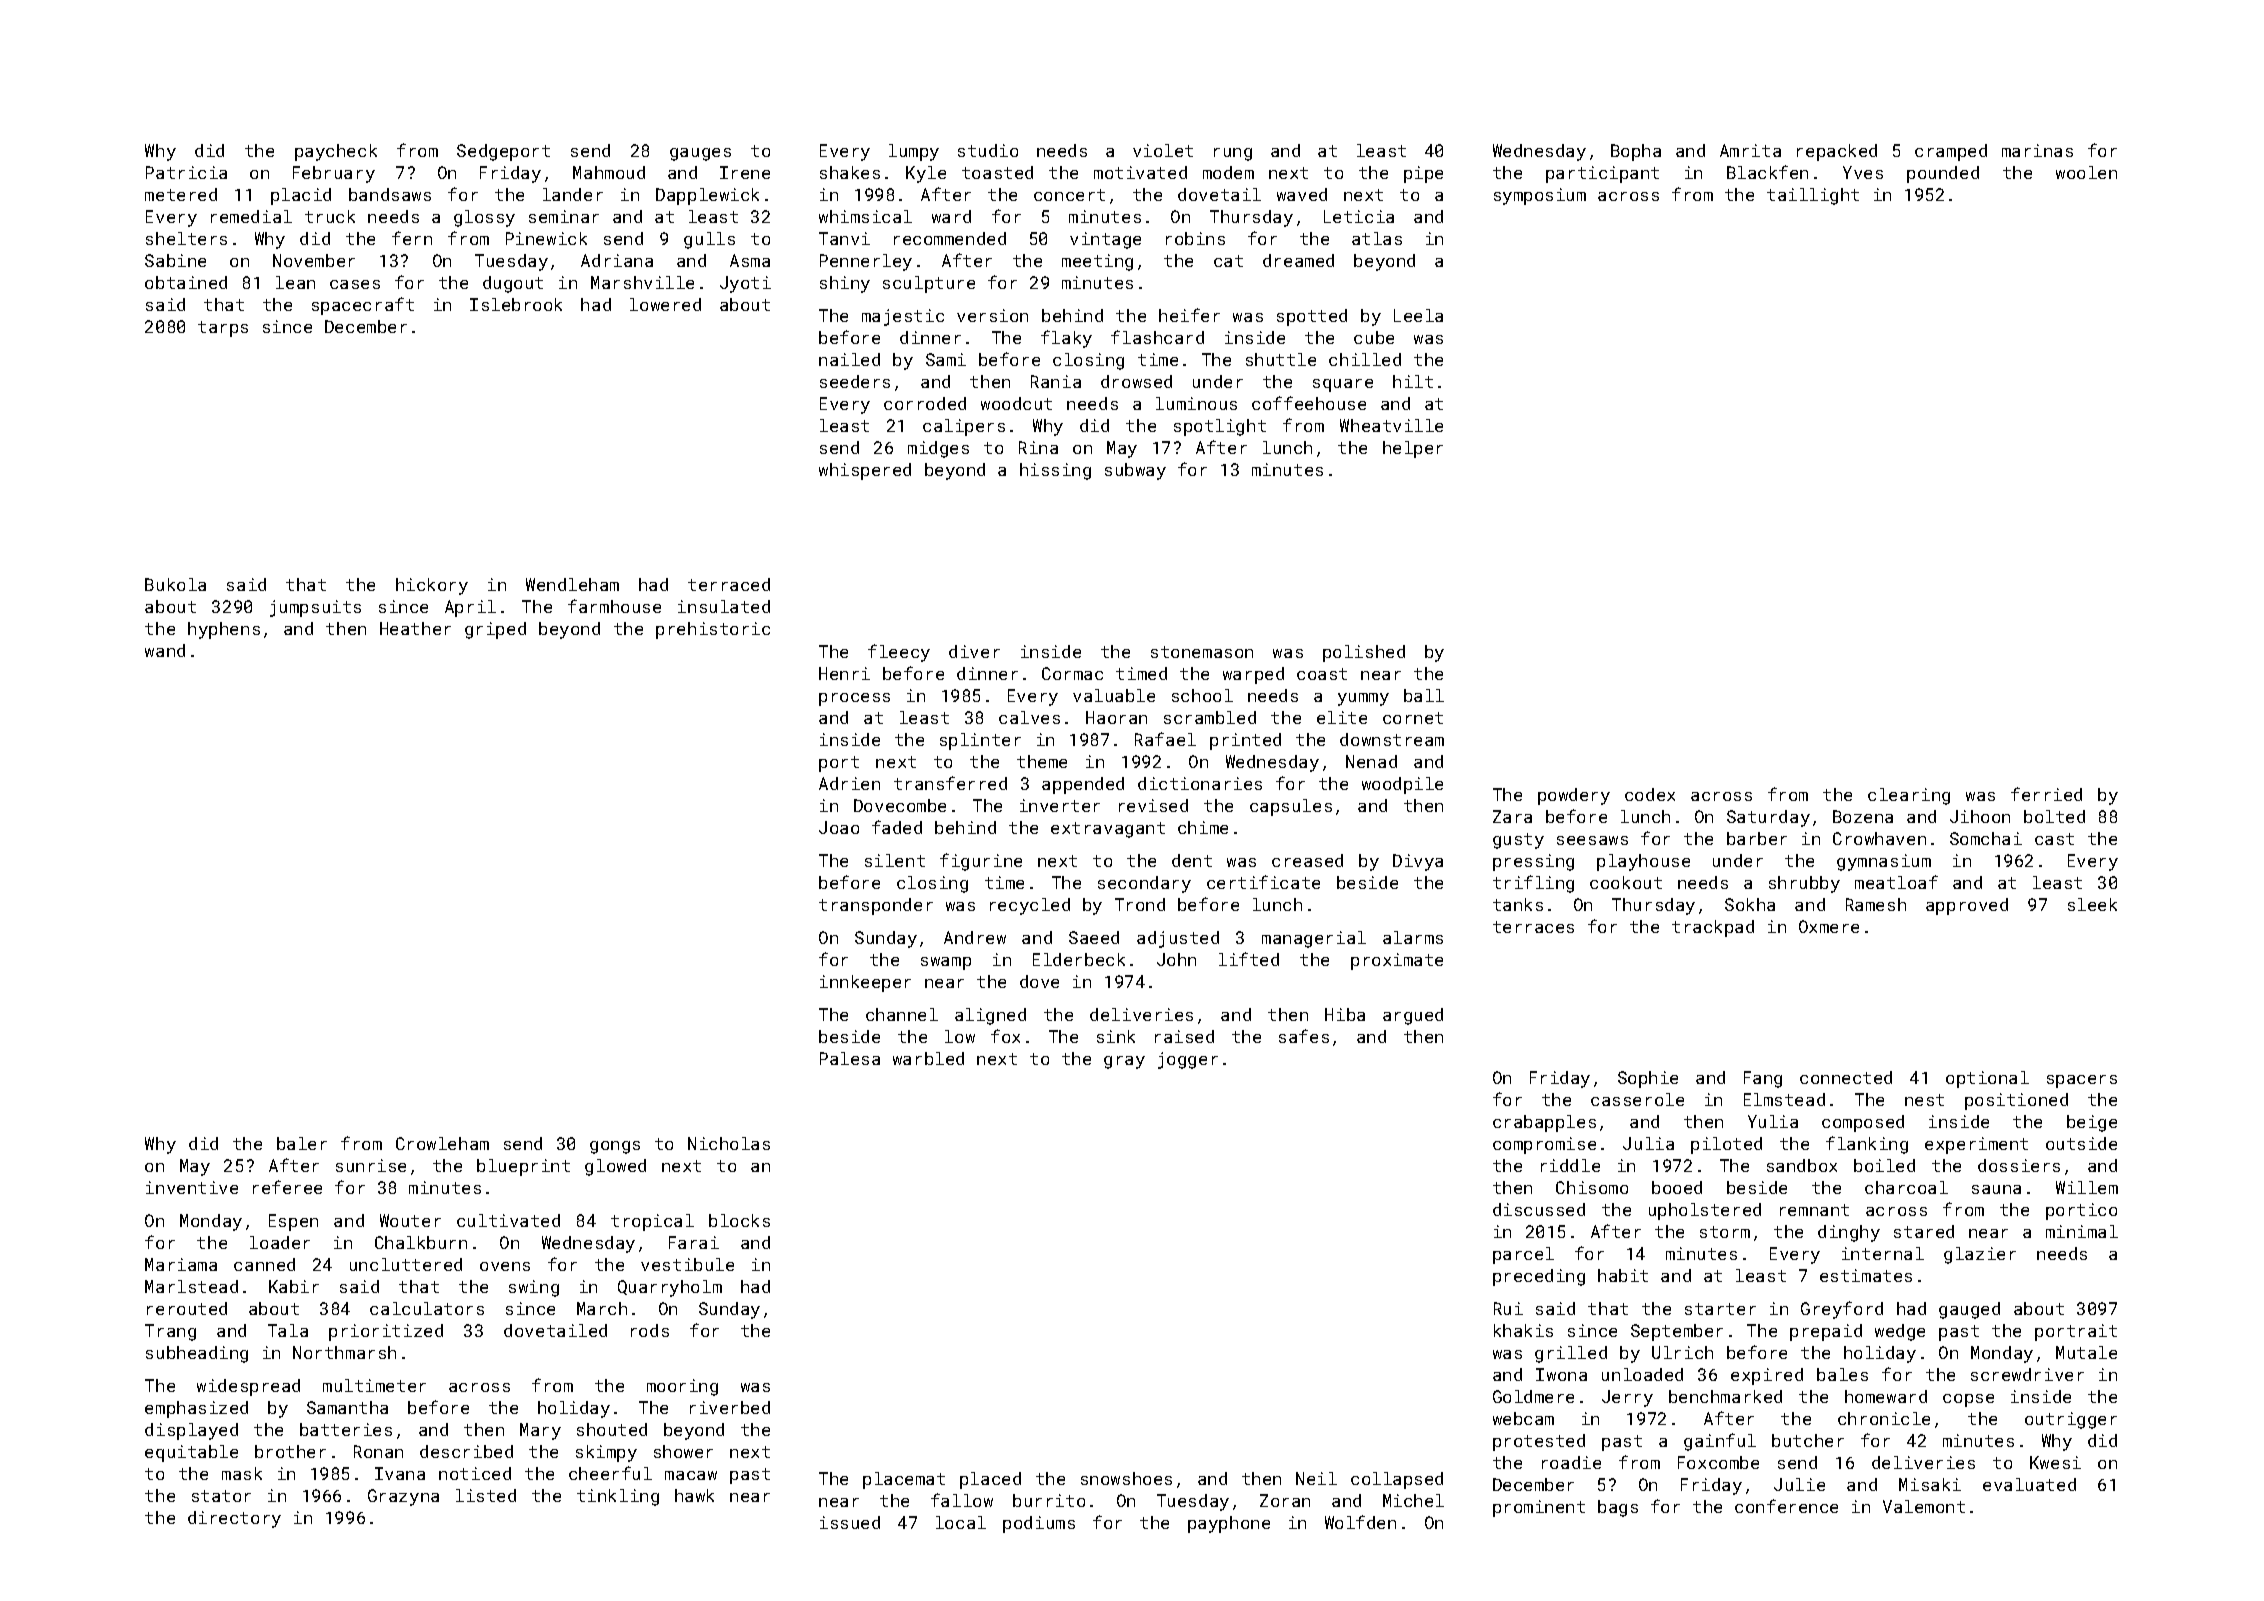  Describe the element at coordinates (1195, 238) in the document. I see `robins` at that location.
